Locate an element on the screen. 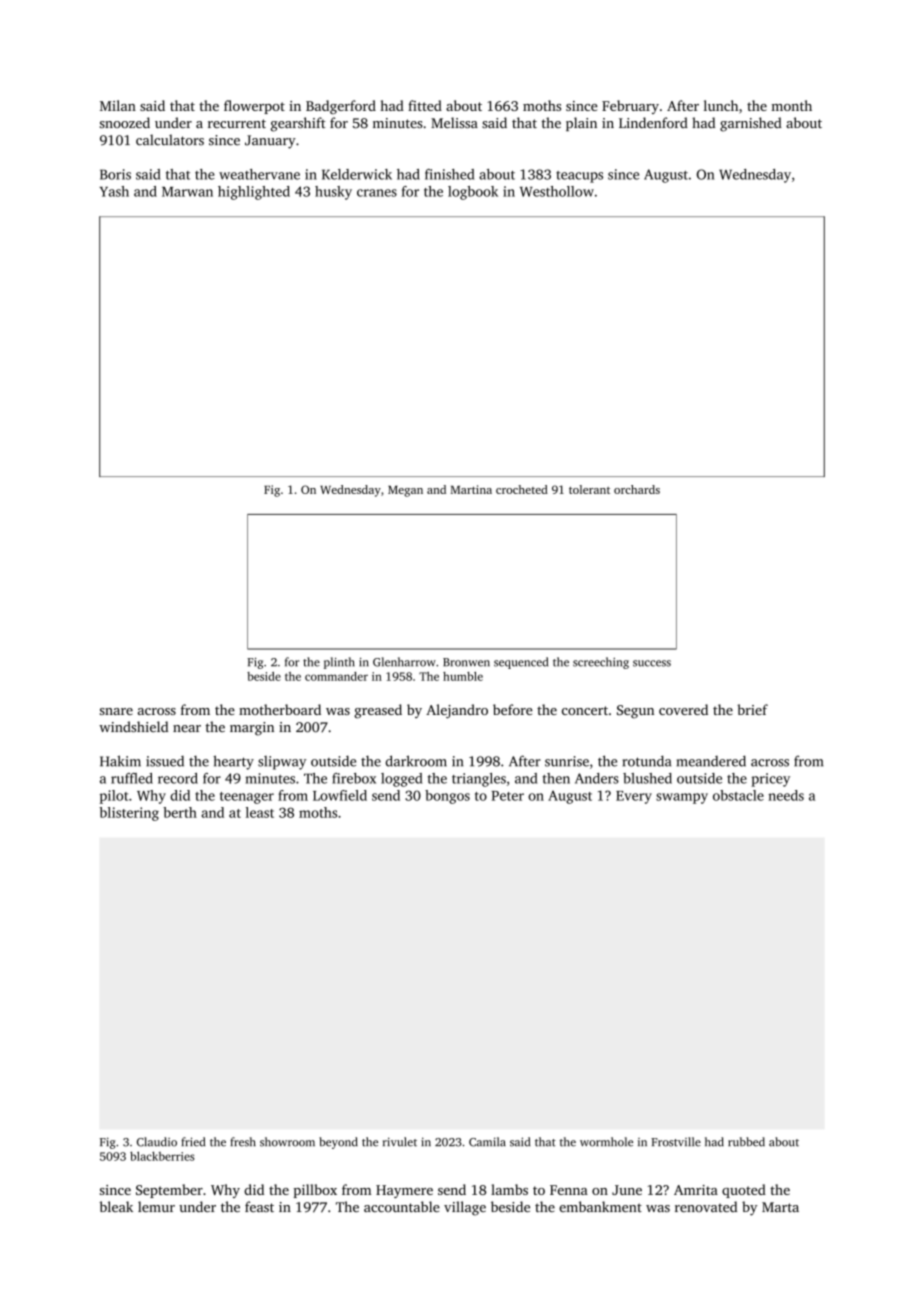 Image resolution: width=924 pixels, height=1308 pixels. cranes is located at coordinates (377, 193).
